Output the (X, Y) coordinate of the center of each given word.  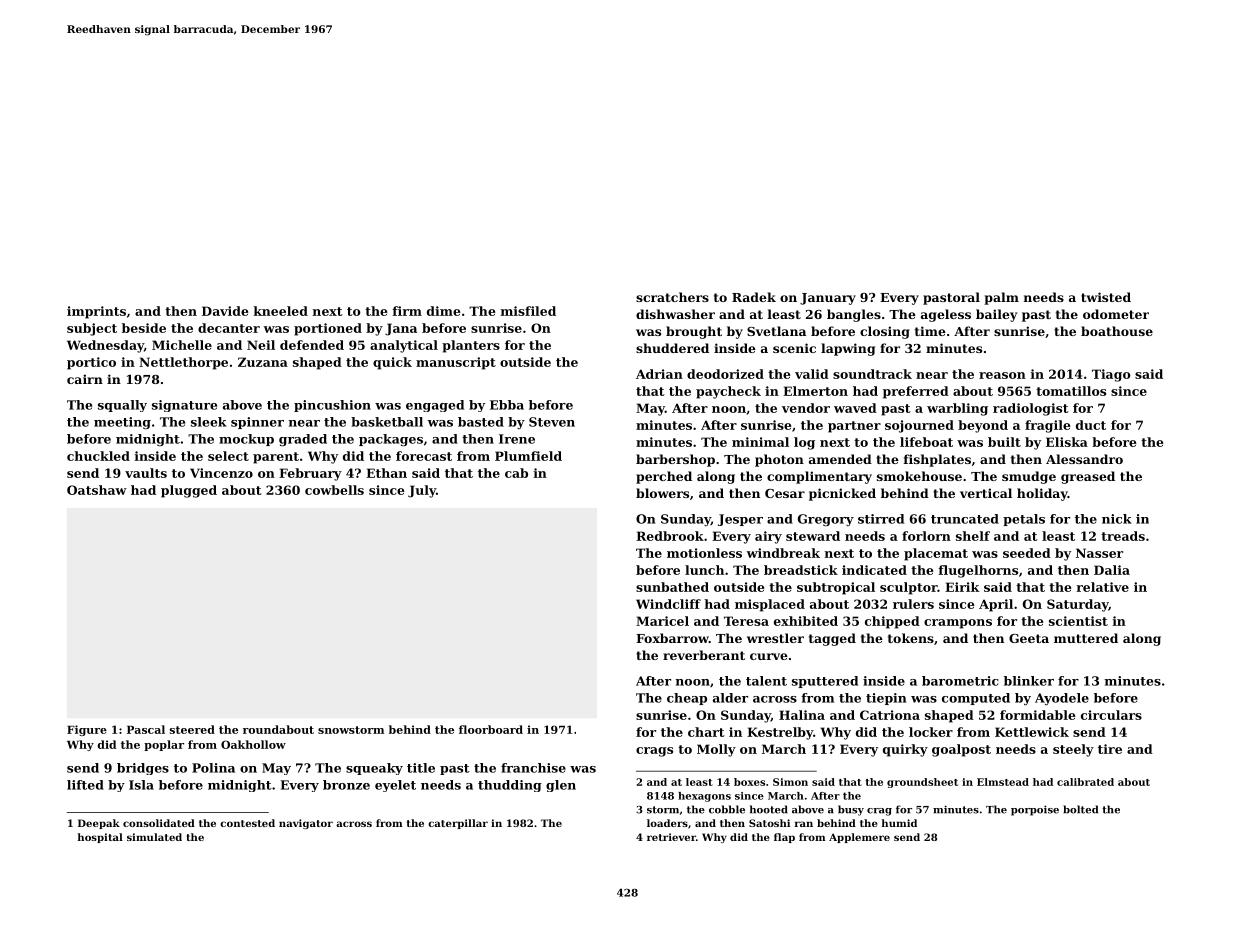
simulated (154, 837)
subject (92, 329)
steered (192, 729)
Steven (552, 422)
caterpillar (458, 824)
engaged (435, 406)
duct (1091, 425)
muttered (1086, 638)
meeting (122, 423)
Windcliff (668, 604)
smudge (1029, 477)
